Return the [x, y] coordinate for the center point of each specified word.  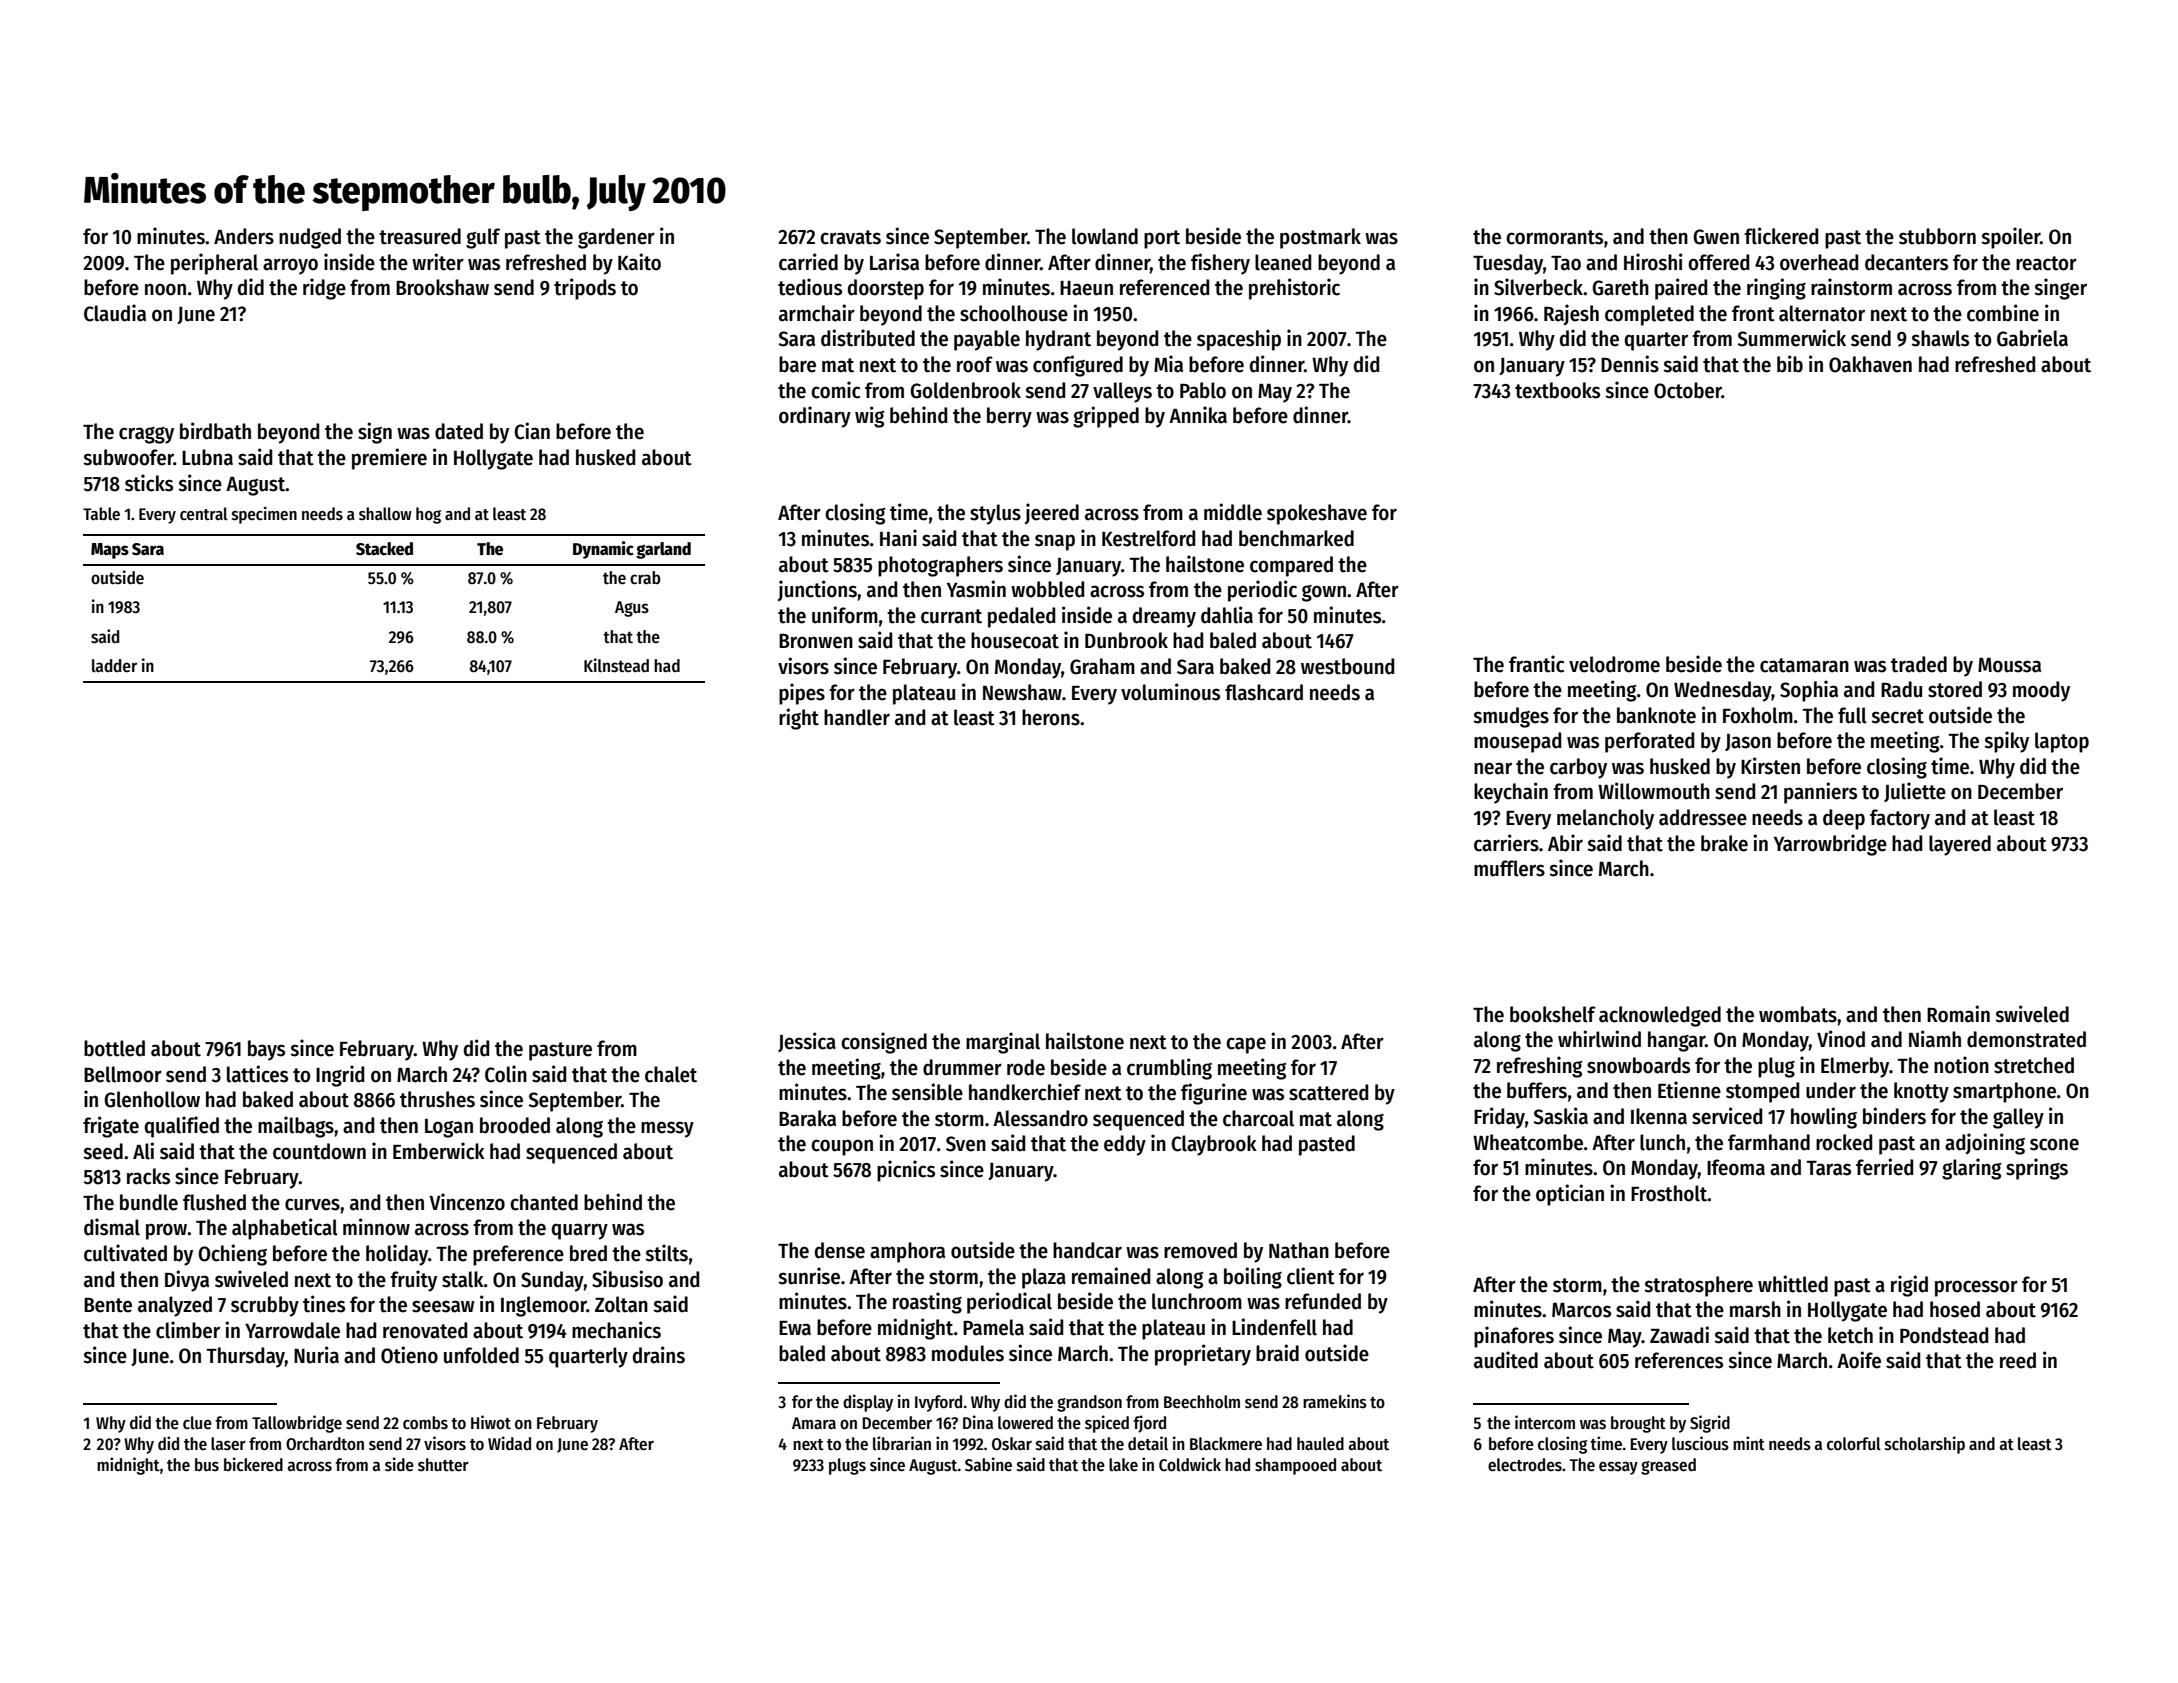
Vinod [1841, 1039]
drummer [962, 1067]
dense [840, 1250]
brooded [515, 1125]
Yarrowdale [292, 1330]
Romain [1958, 1014]
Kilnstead [616, 665]
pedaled [1021, 617]
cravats [850, 237]
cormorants [1554, 237]
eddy [1125, 1145]
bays [266, 1050]
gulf [483, 238]
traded [1919, 664]
